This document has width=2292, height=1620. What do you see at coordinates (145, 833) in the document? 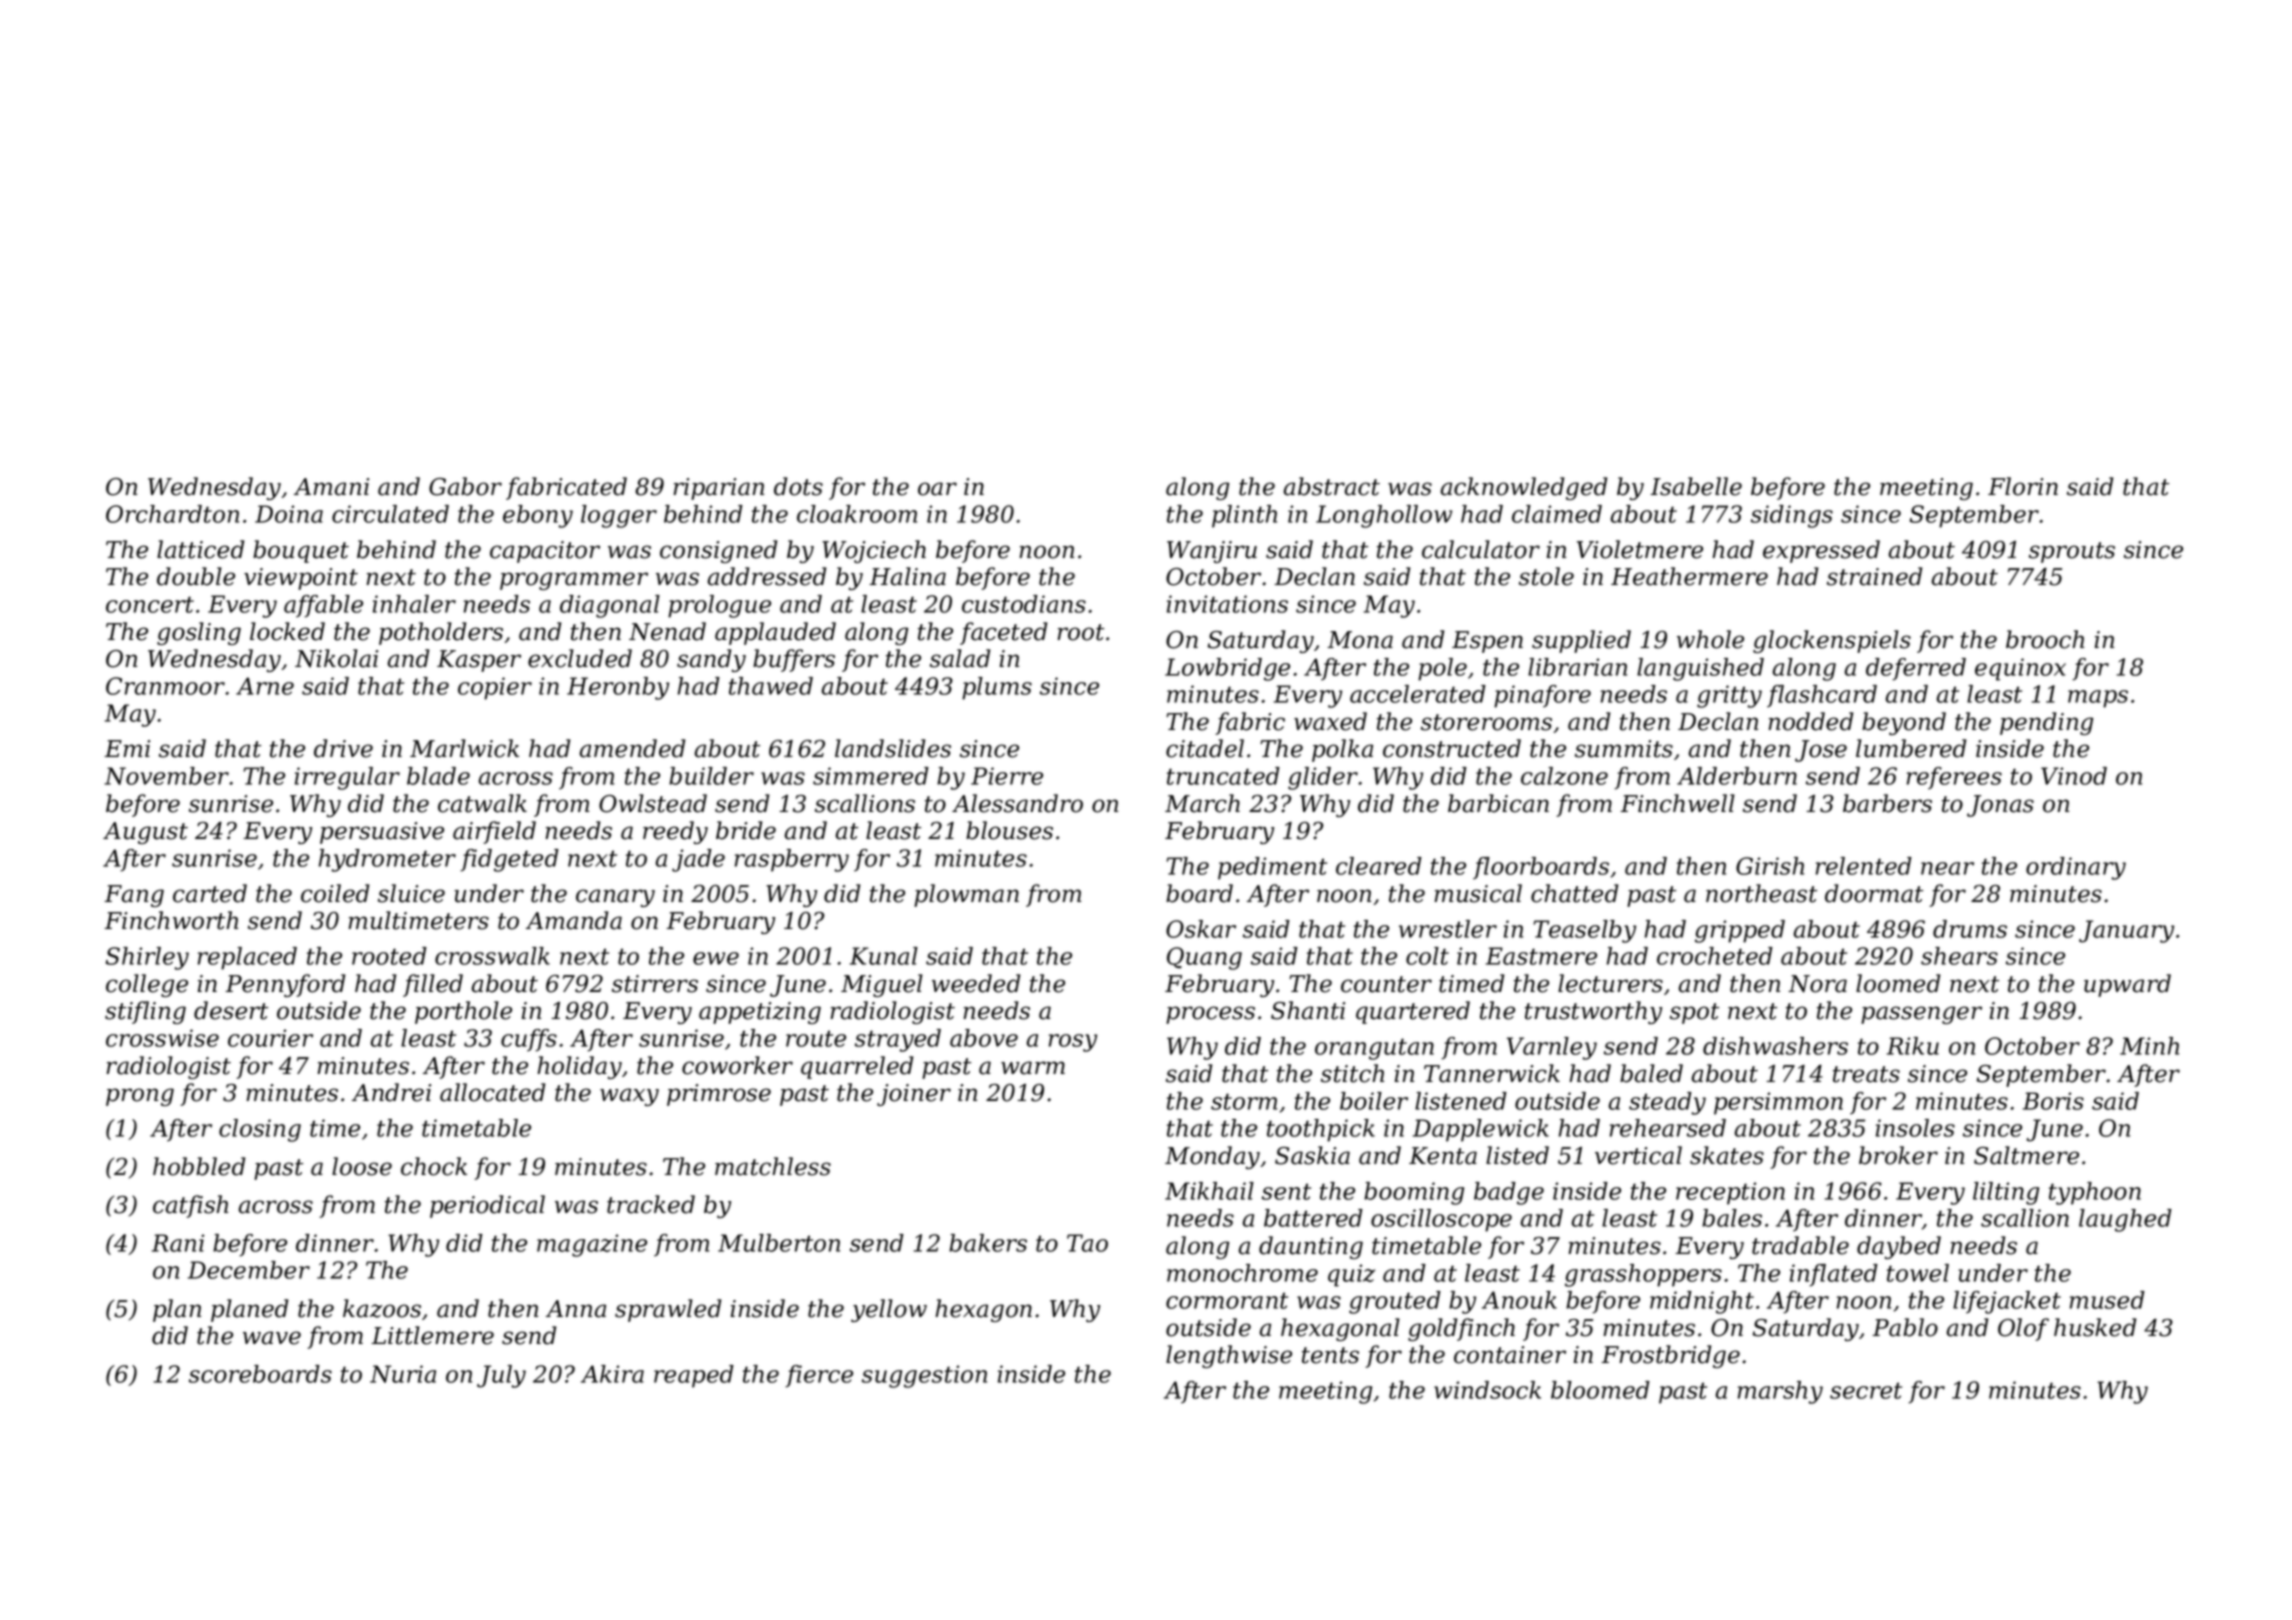
I see `August` at bounding box center [145, 833].
